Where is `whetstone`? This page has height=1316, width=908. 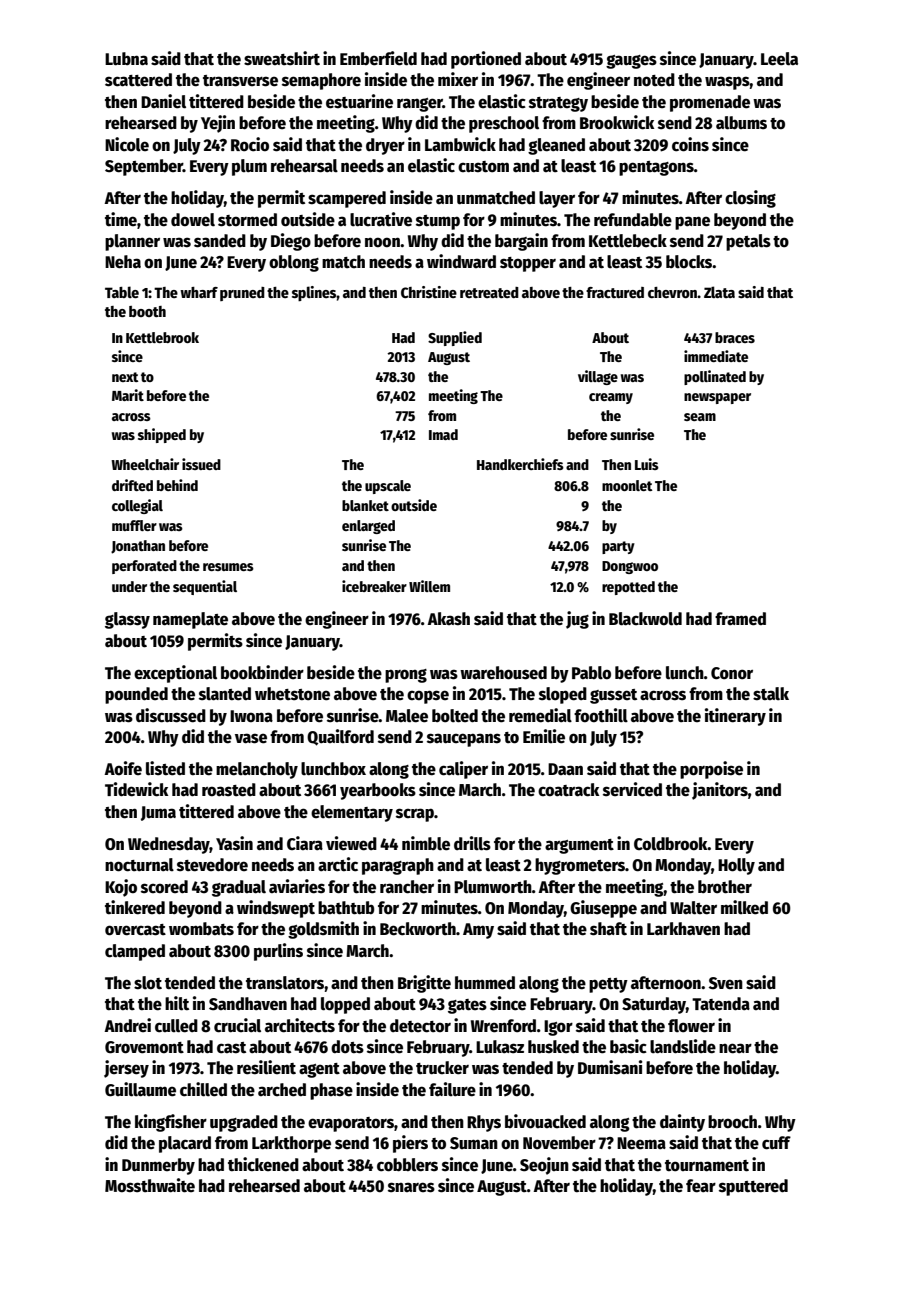
whetstone is located at coordinates (292, 694).
